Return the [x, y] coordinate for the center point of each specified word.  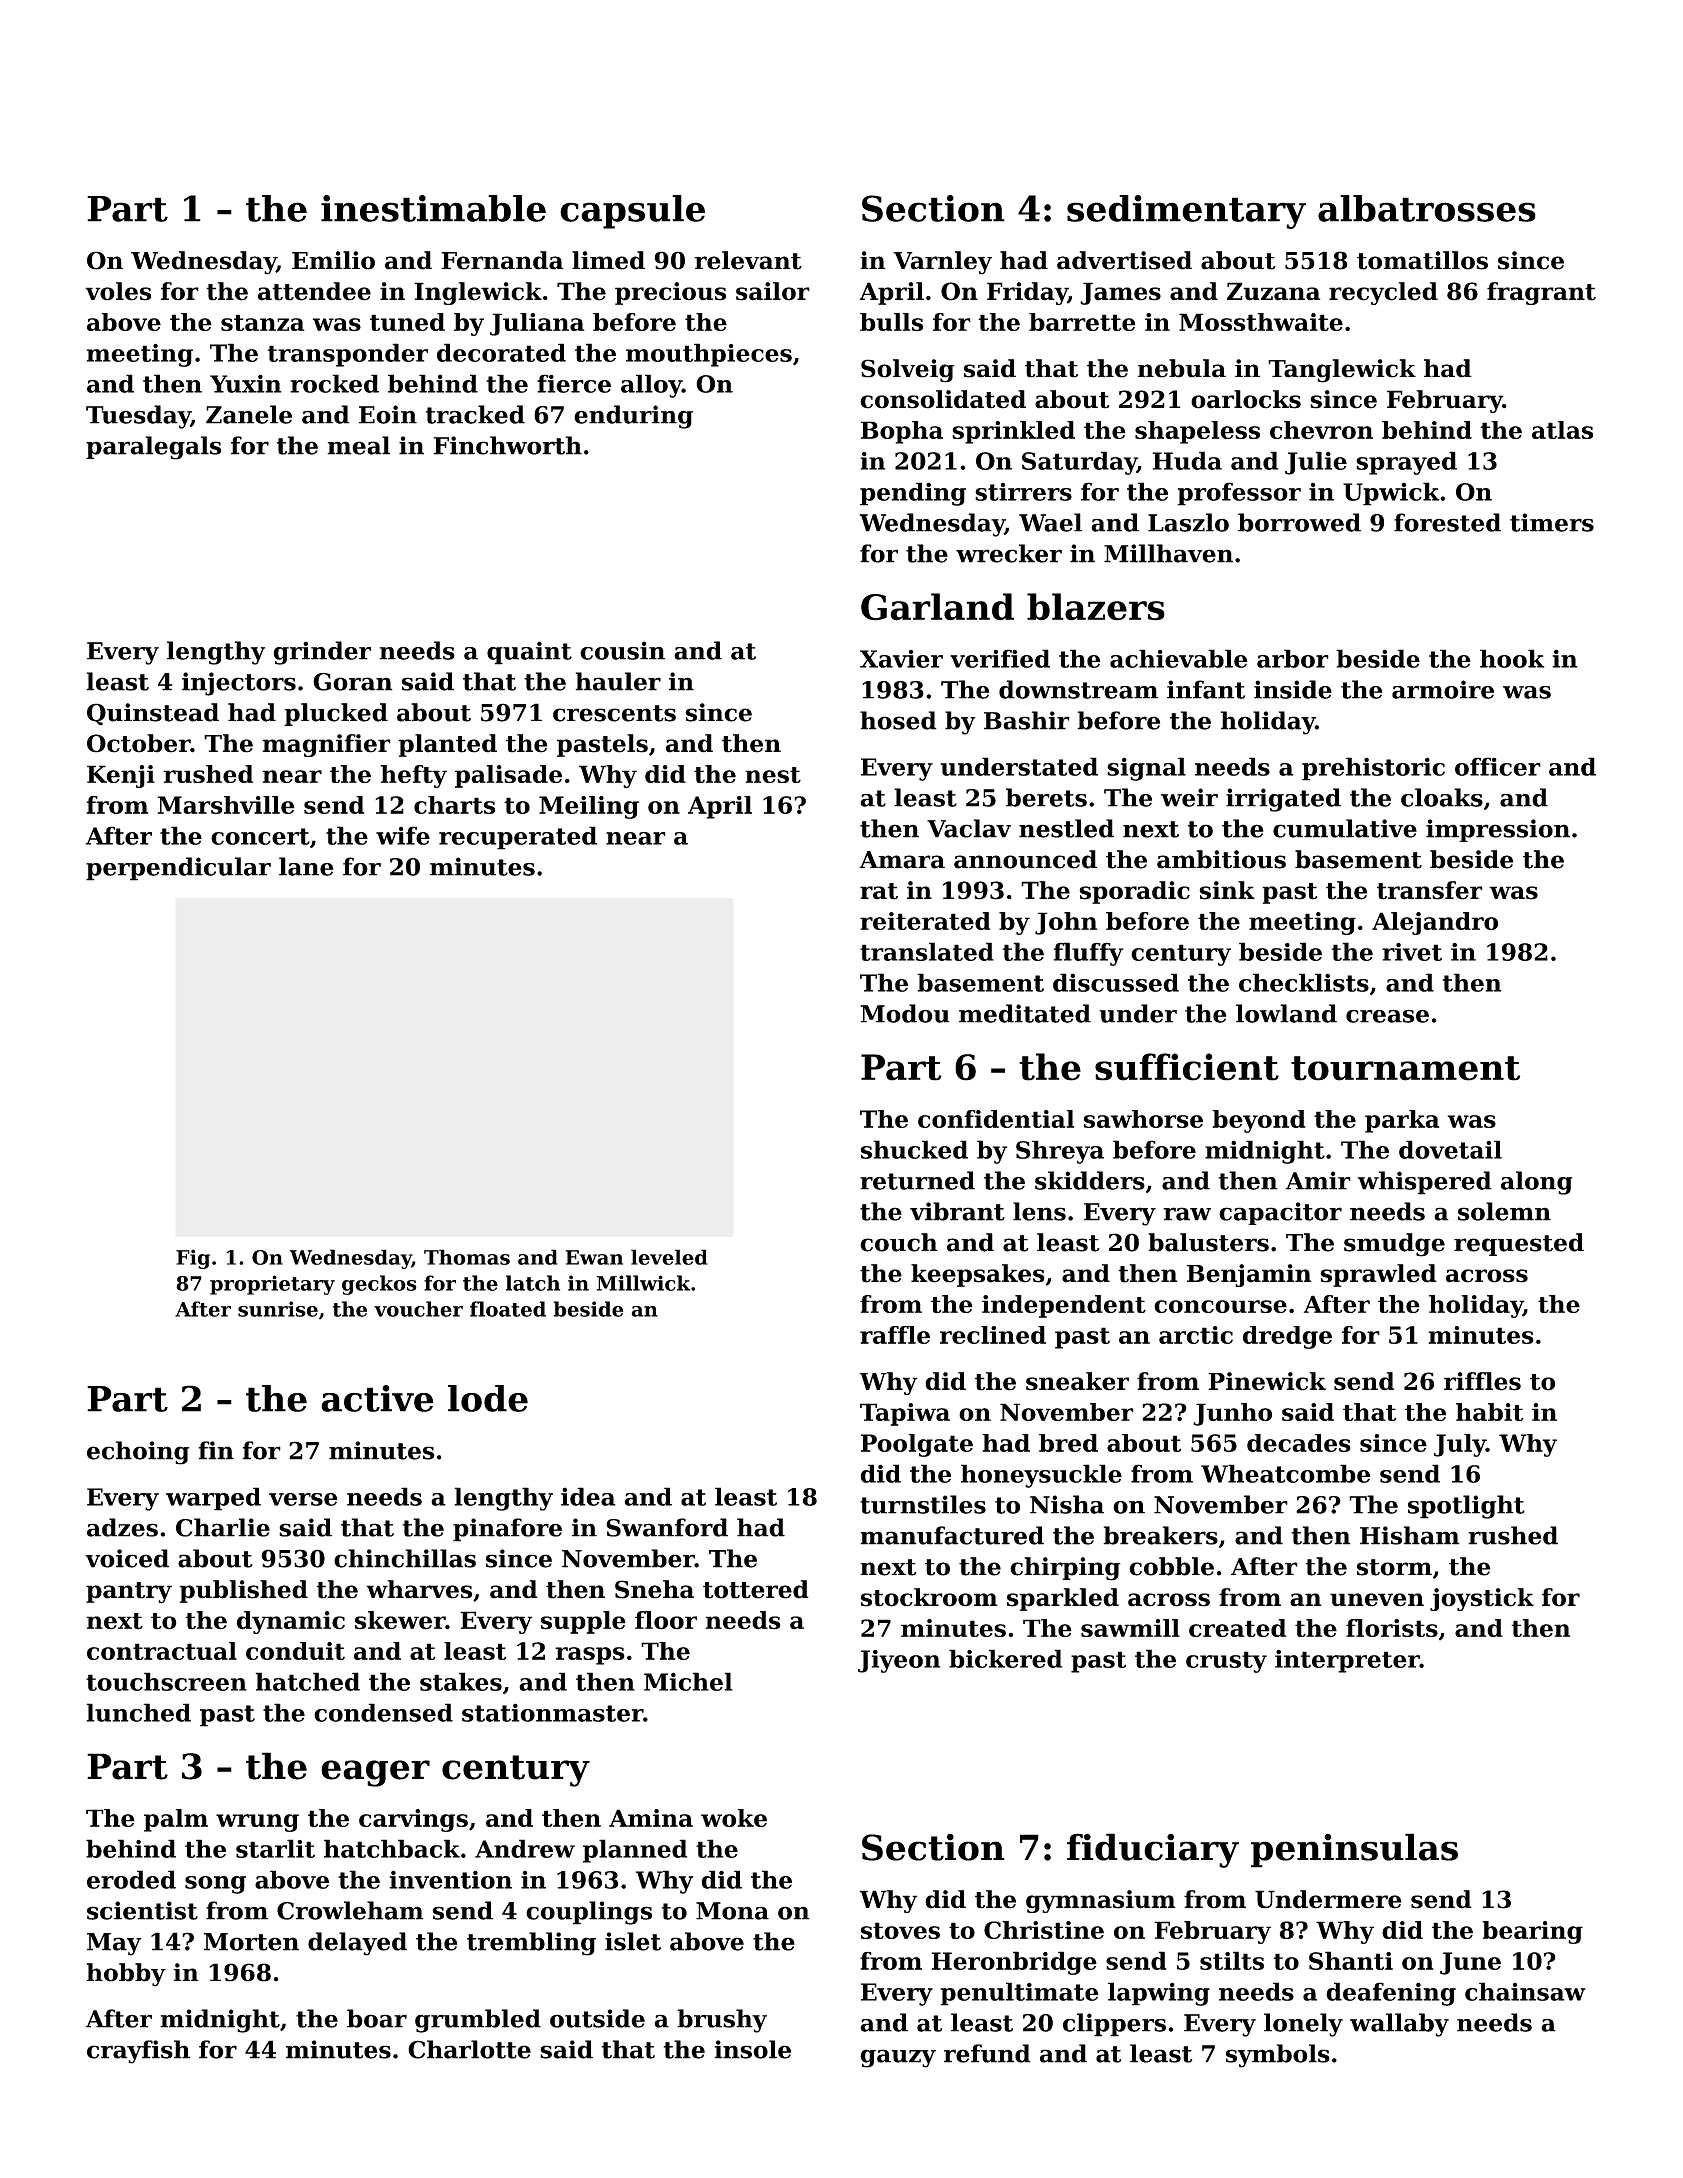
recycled [1383, 293]
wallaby [1399, 2025]
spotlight [1466, 1507]
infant [1206, 689]
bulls [891, 322]
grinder [322, 653]
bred [1068, 1443]
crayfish [138, 2052]
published [243, 1591]
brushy [722, 2021]
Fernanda [502, 260]
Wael [1050, 522]
